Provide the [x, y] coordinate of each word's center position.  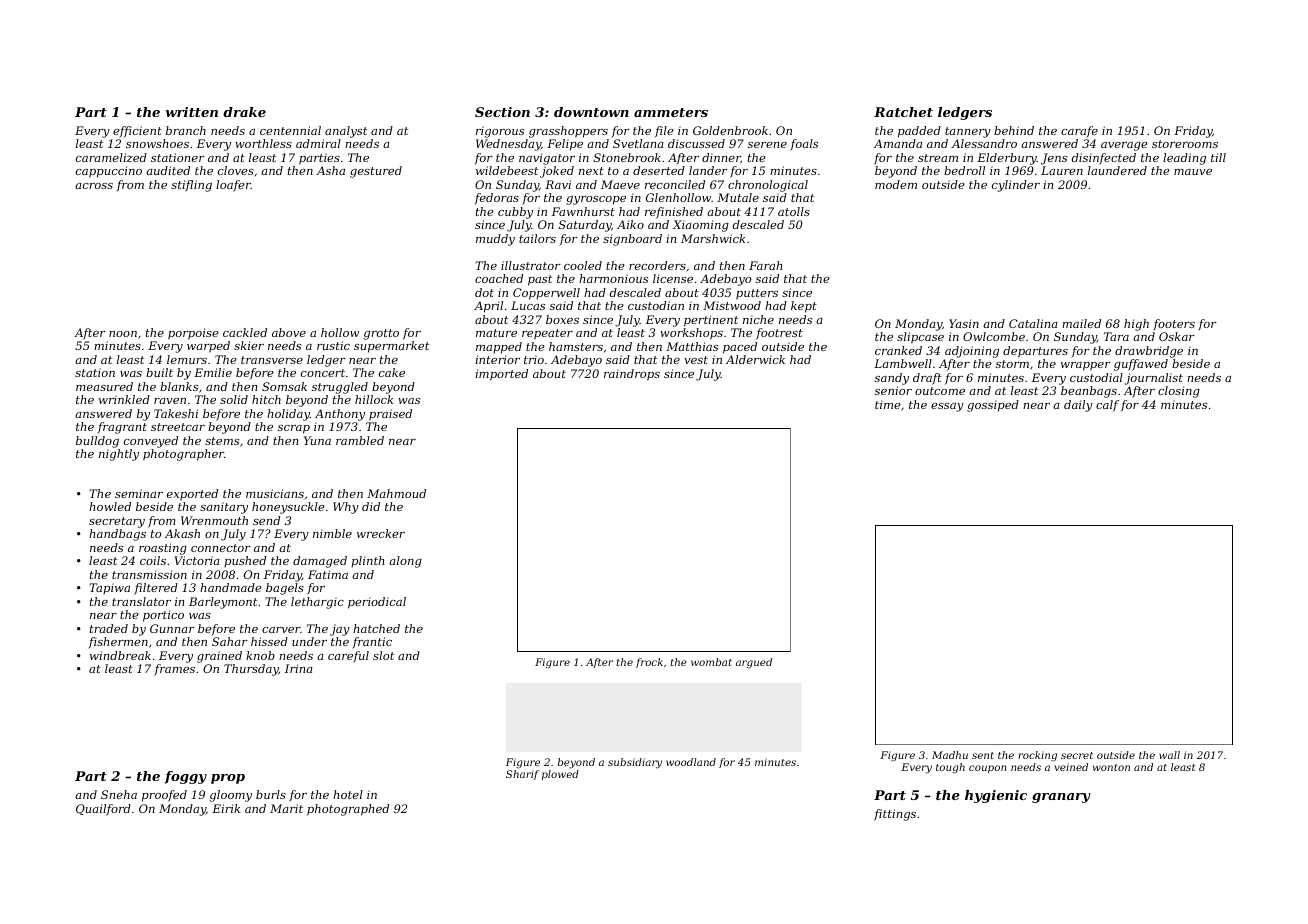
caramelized [111, 157]
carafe [1079, 132]
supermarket [391, 347]
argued [754, 663]
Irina [299, 668]
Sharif [522, 775]
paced [740, 348]
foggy [186, 777]
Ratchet [903, 112]
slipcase [920, 338]
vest [696, 360]
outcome [940, 391]
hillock [374, 399]
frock [649, 663]
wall [1169, 755]
